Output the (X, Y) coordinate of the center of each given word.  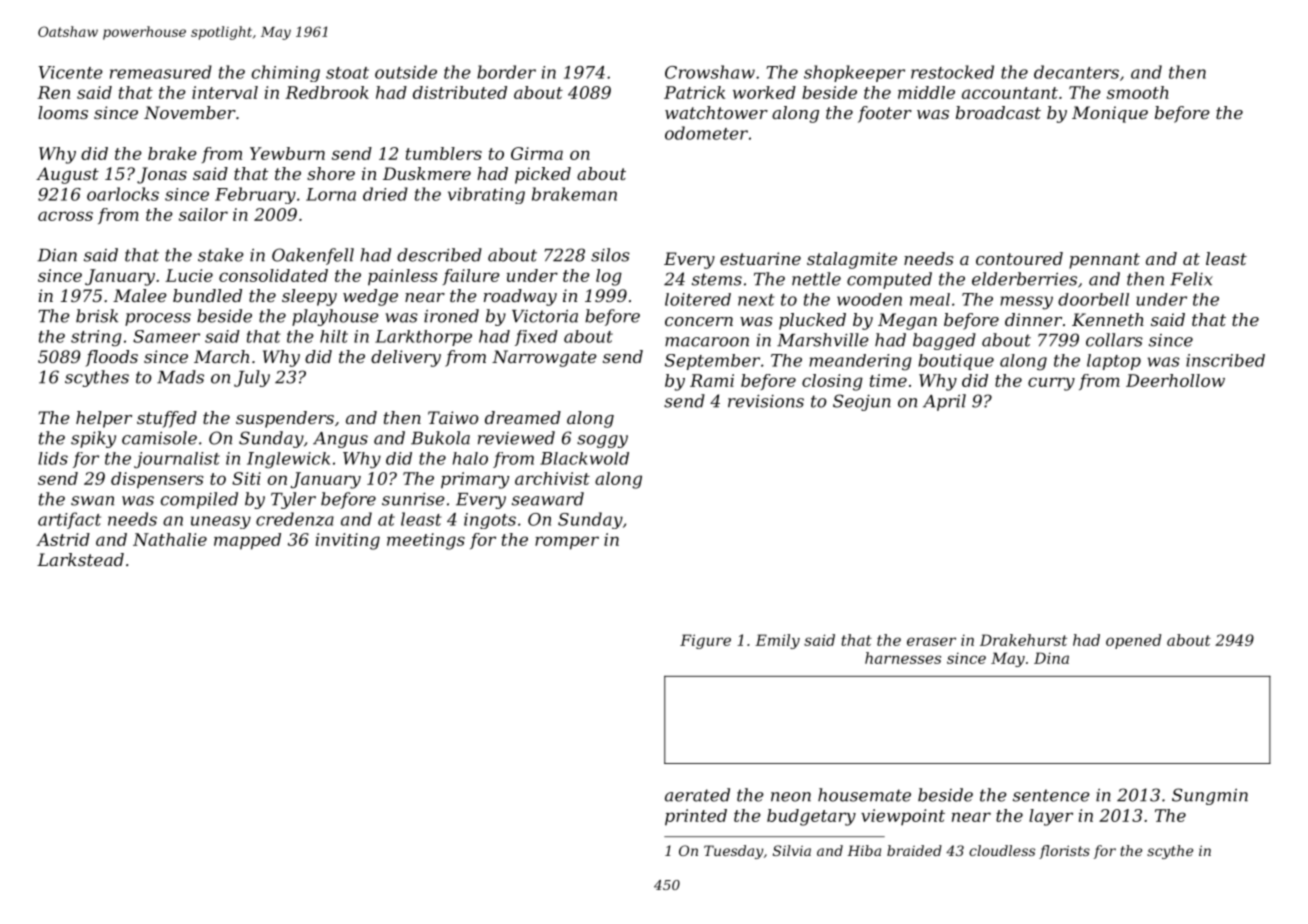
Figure (705, 641)
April (944, 402)
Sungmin (1210, 796)
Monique (1110, 114)
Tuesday (733, 852)
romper (567, 543)
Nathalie (170, 539)
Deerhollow (1175, 380)
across (65, 216)
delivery (406, 358)
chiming (286, 73)
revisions (766, 401)
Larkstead (80, 559)
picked (543, 175)
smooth (1138, 92)
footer (885, 114)
